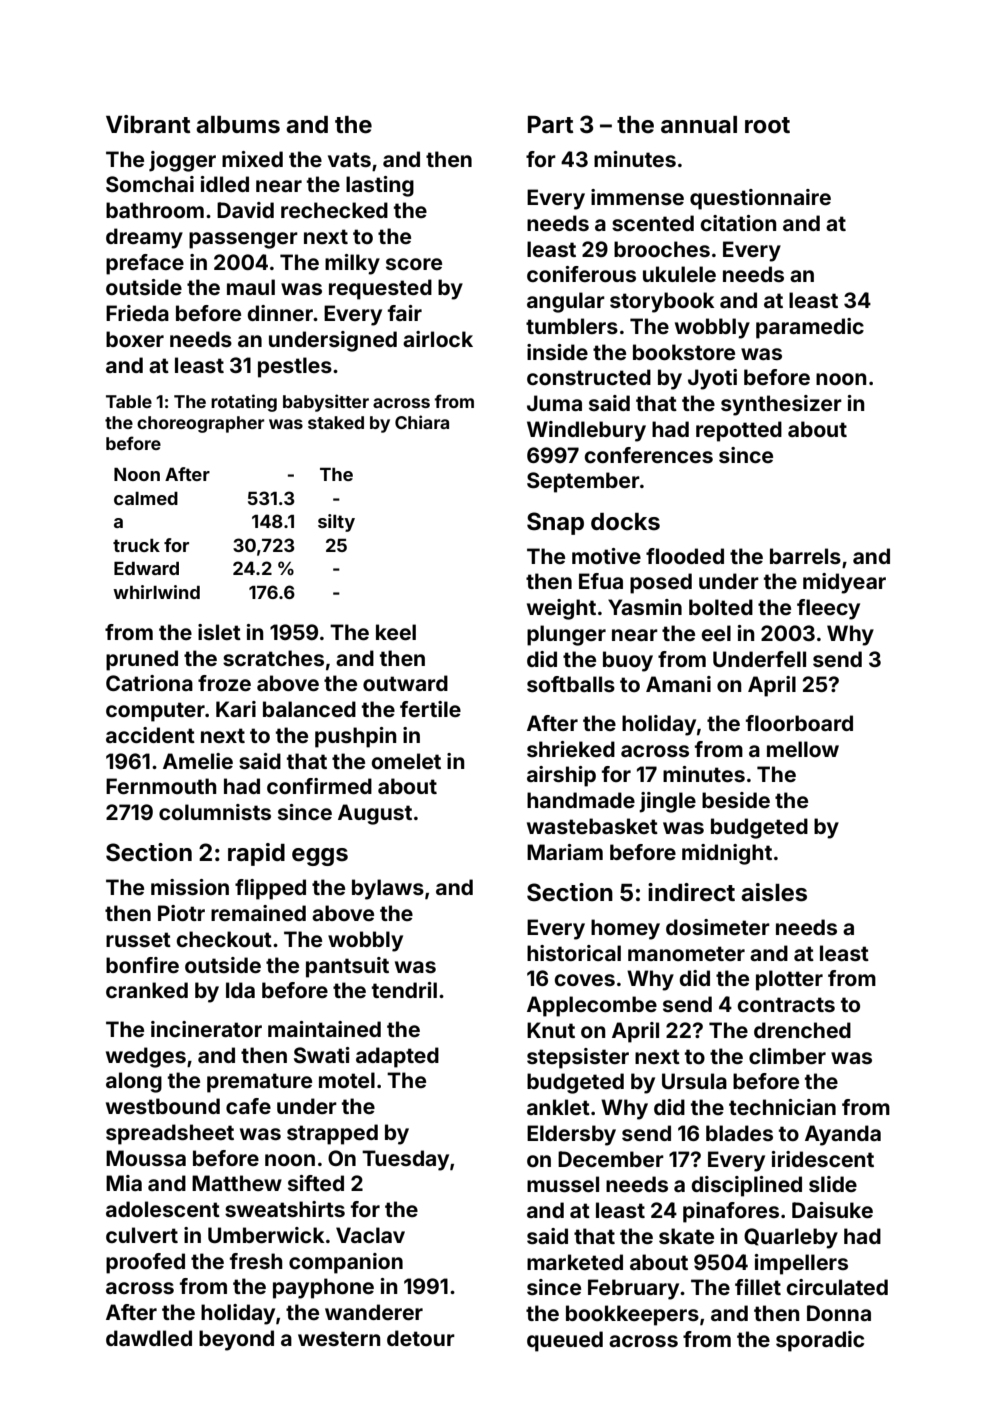 This page has width=1002, height=1424. I want to click on skate, so click(686, 1236).
